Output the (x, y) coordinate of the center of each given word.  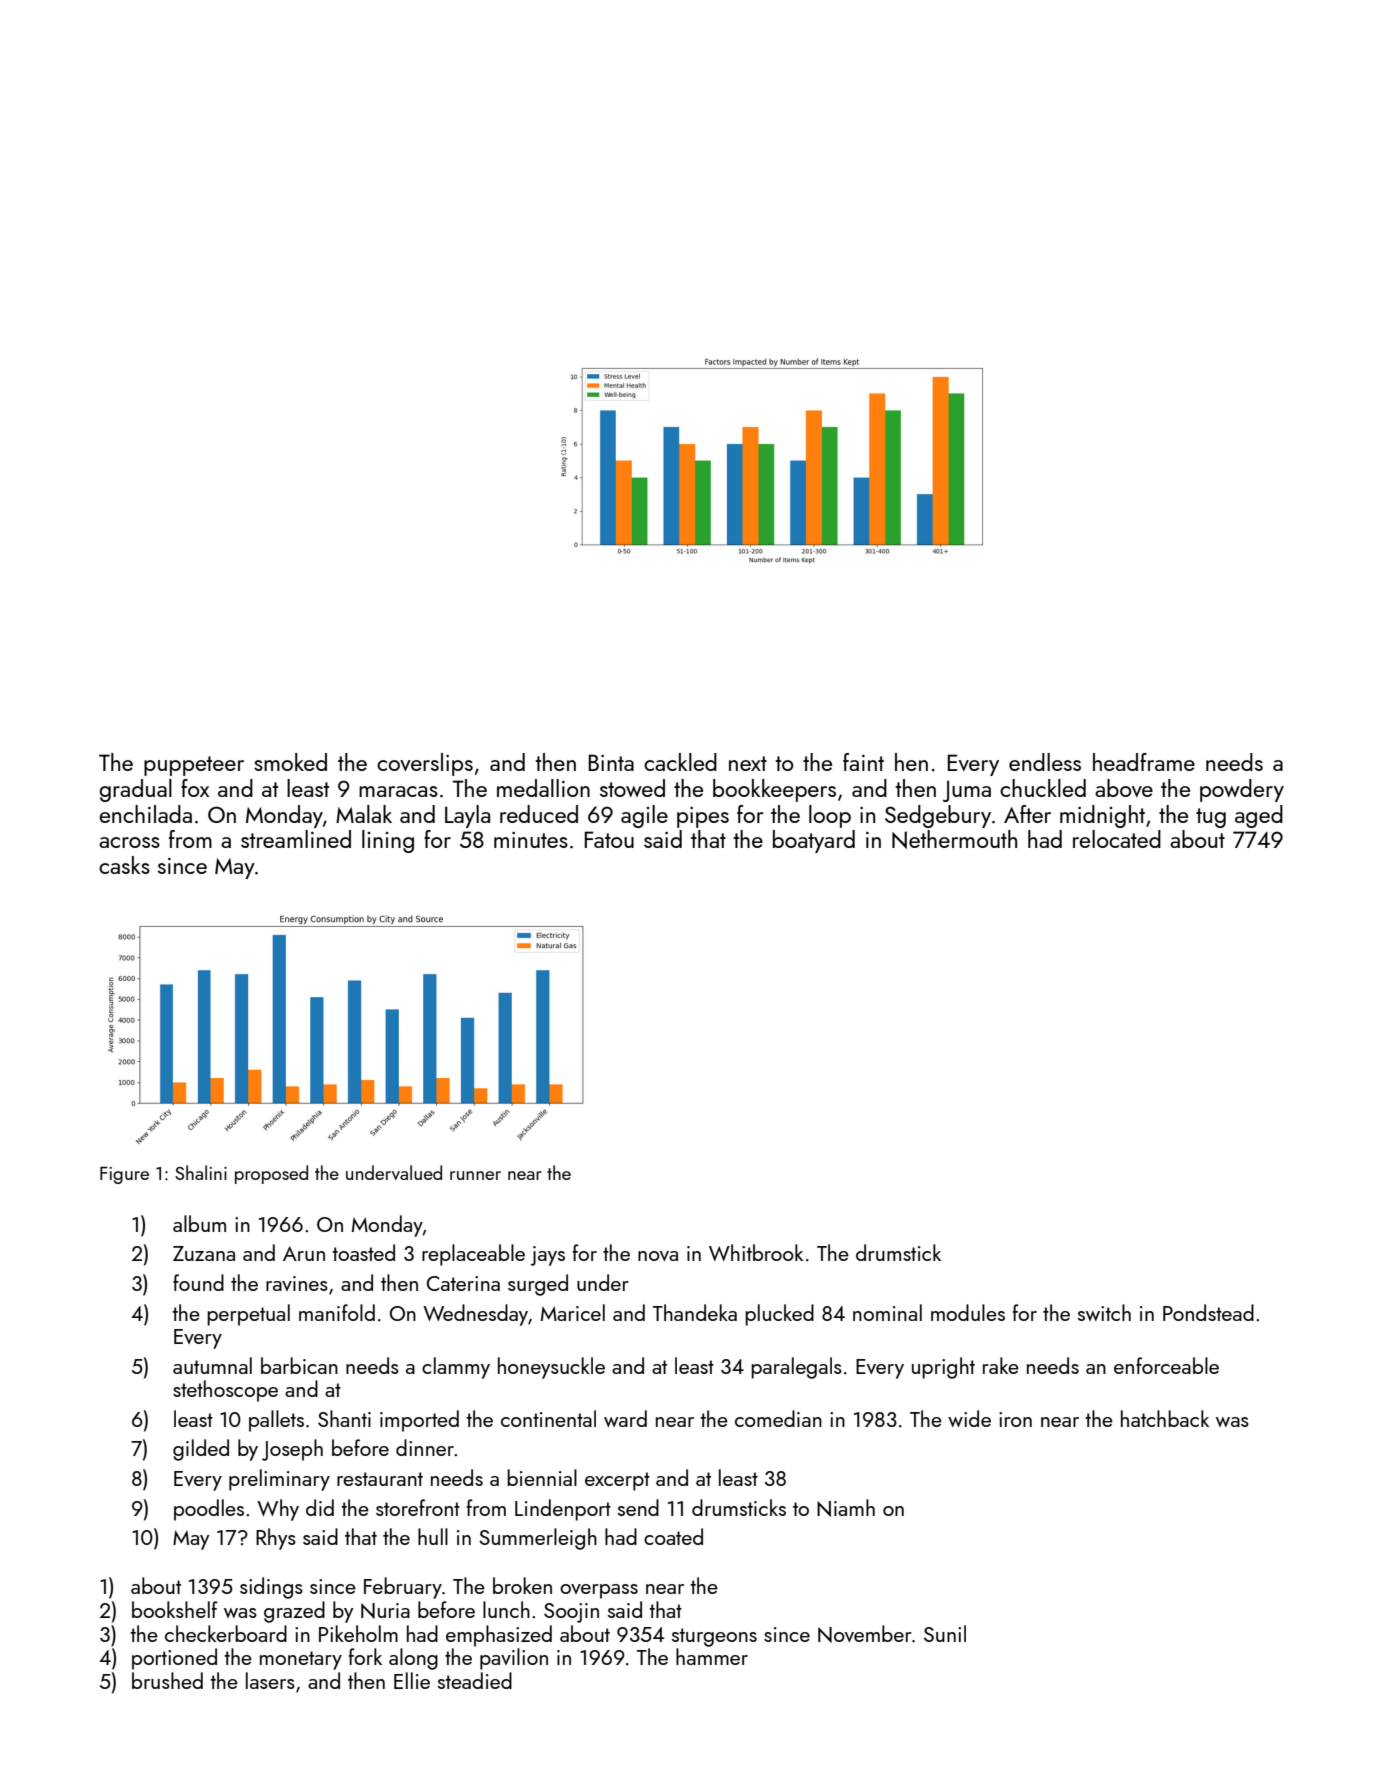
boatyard (814, 841)
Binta (611, 762)
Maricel (573, 1312)
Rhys (276, 1539)
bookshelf (175, 1609)
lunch (506, 1609)
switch (1104, 1312)
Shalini (201, 1172)
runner (475, 1175)
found (198, 1282)
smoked (290, 762)
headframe (1144, 762)
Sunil (945, 1633)
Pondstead (1208, 1312)
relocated (1117, 839)
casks (124, 865)
